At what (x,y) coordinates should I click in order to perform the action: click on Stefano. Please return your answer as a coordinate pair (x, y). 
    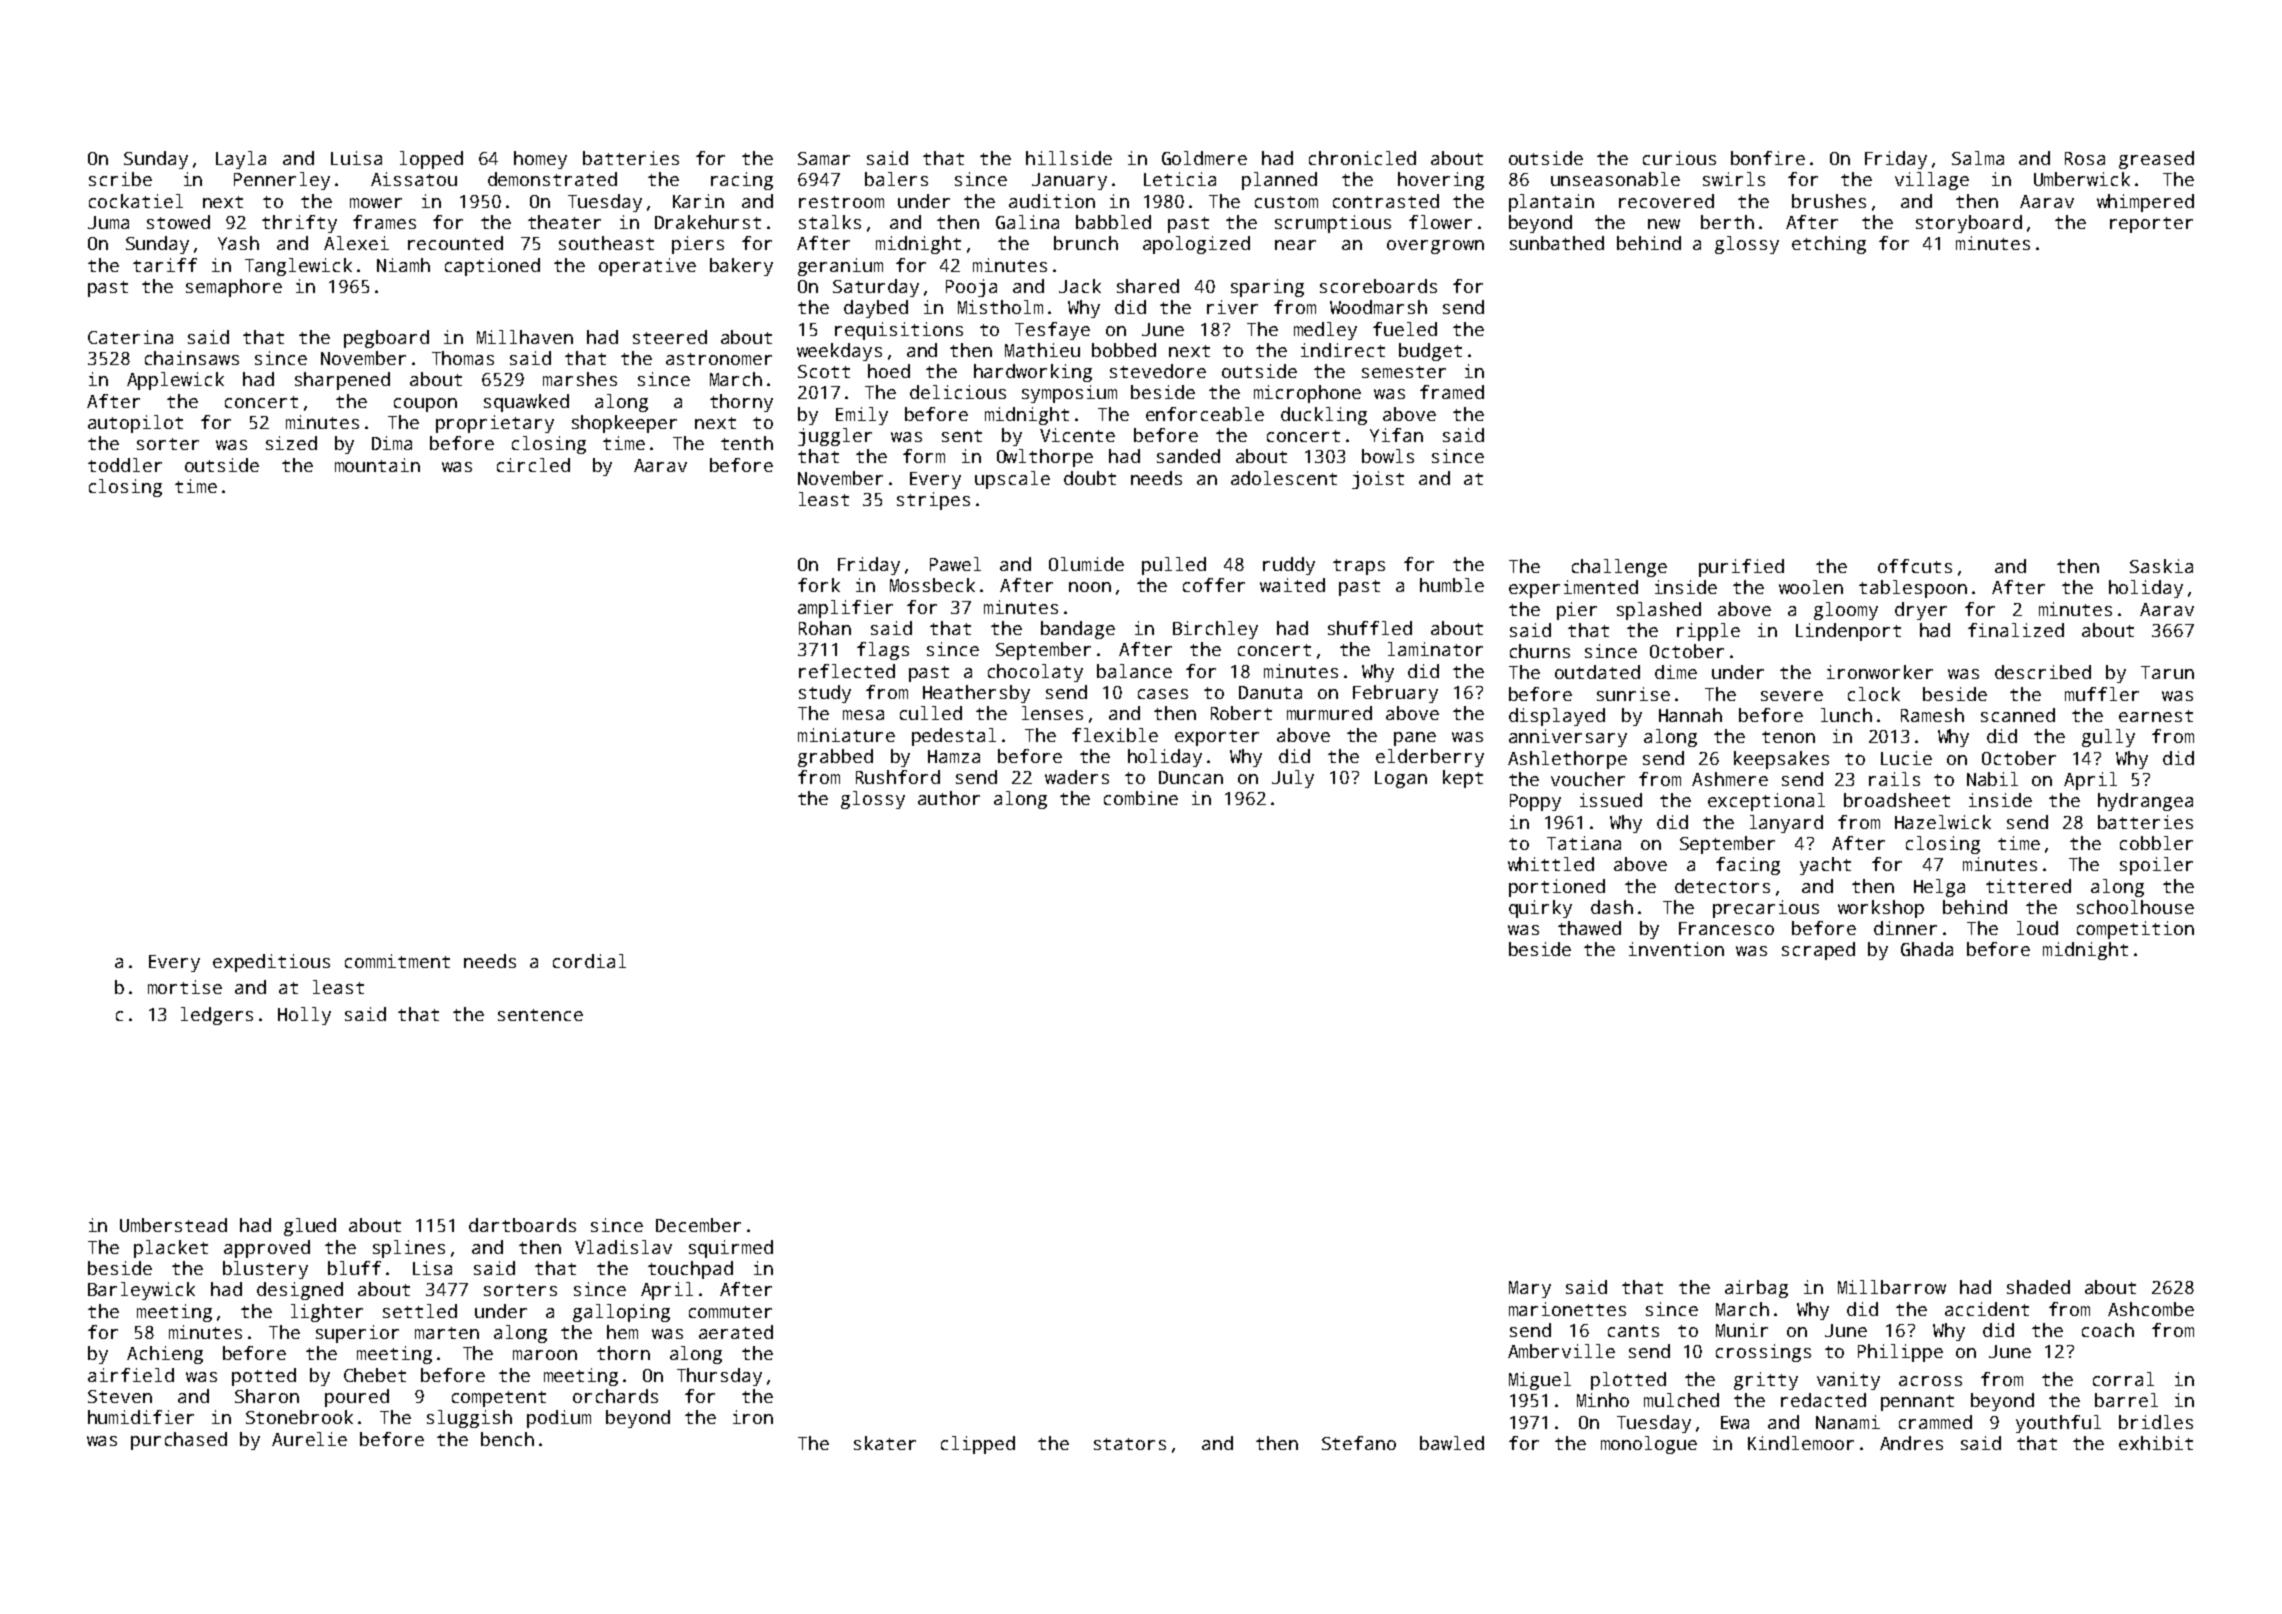
    Looking at the image, I should click on (1359, 1443).
